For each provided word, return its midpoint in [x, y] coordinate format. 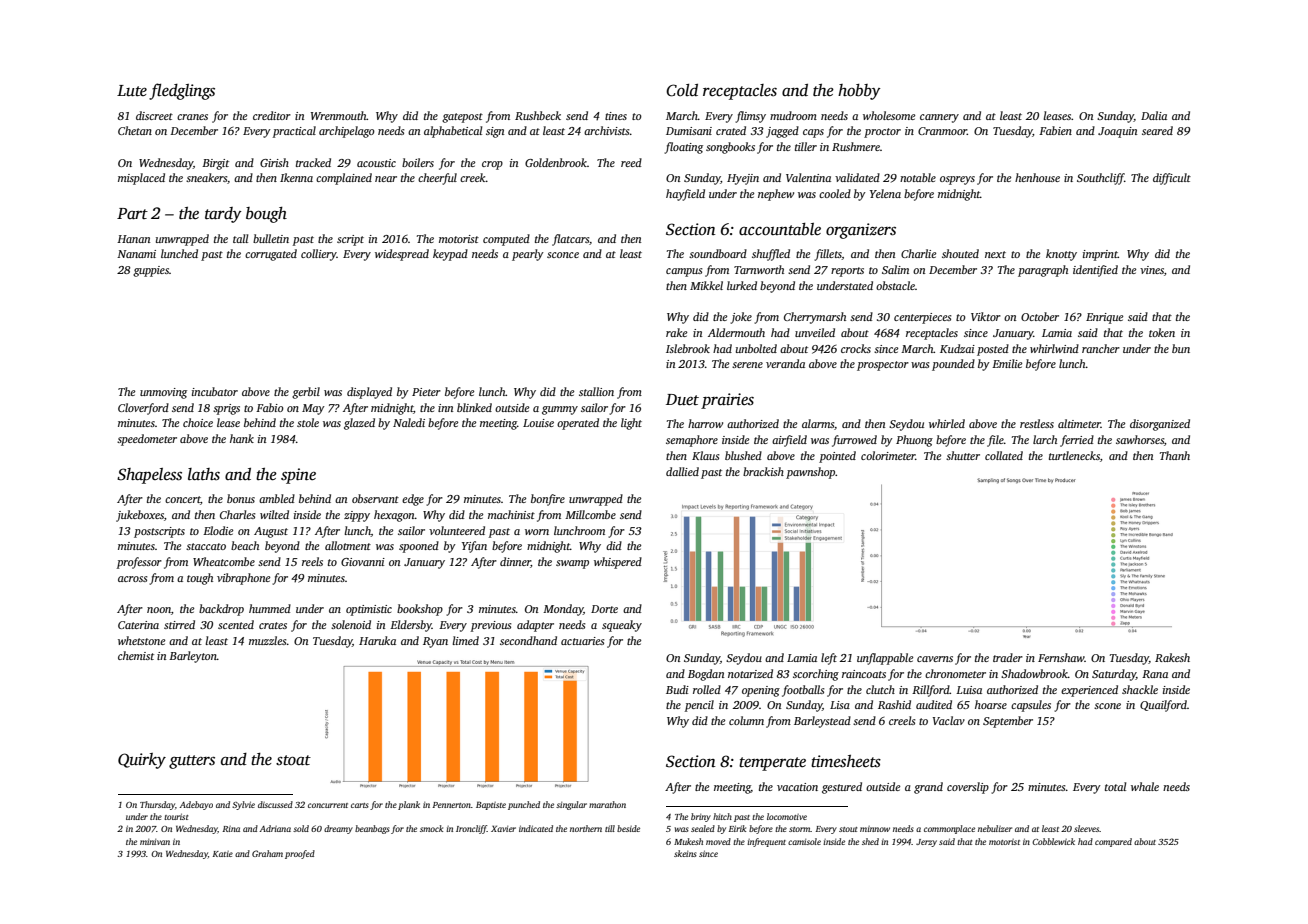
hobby [859, 92]
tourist [176, 816]
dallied [682, 471]
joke [741, 318]
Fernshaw [1061, 657]
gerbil [306, 393]
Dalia [1154, 115]
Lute [132, 91]
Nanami [136, 254]
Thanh [1175, 455]
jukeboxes [140, 516]
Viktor [986, 316]
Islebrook [688, 348]
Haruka [377, 640]
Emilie [1007, 363]
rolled [707, 689]
